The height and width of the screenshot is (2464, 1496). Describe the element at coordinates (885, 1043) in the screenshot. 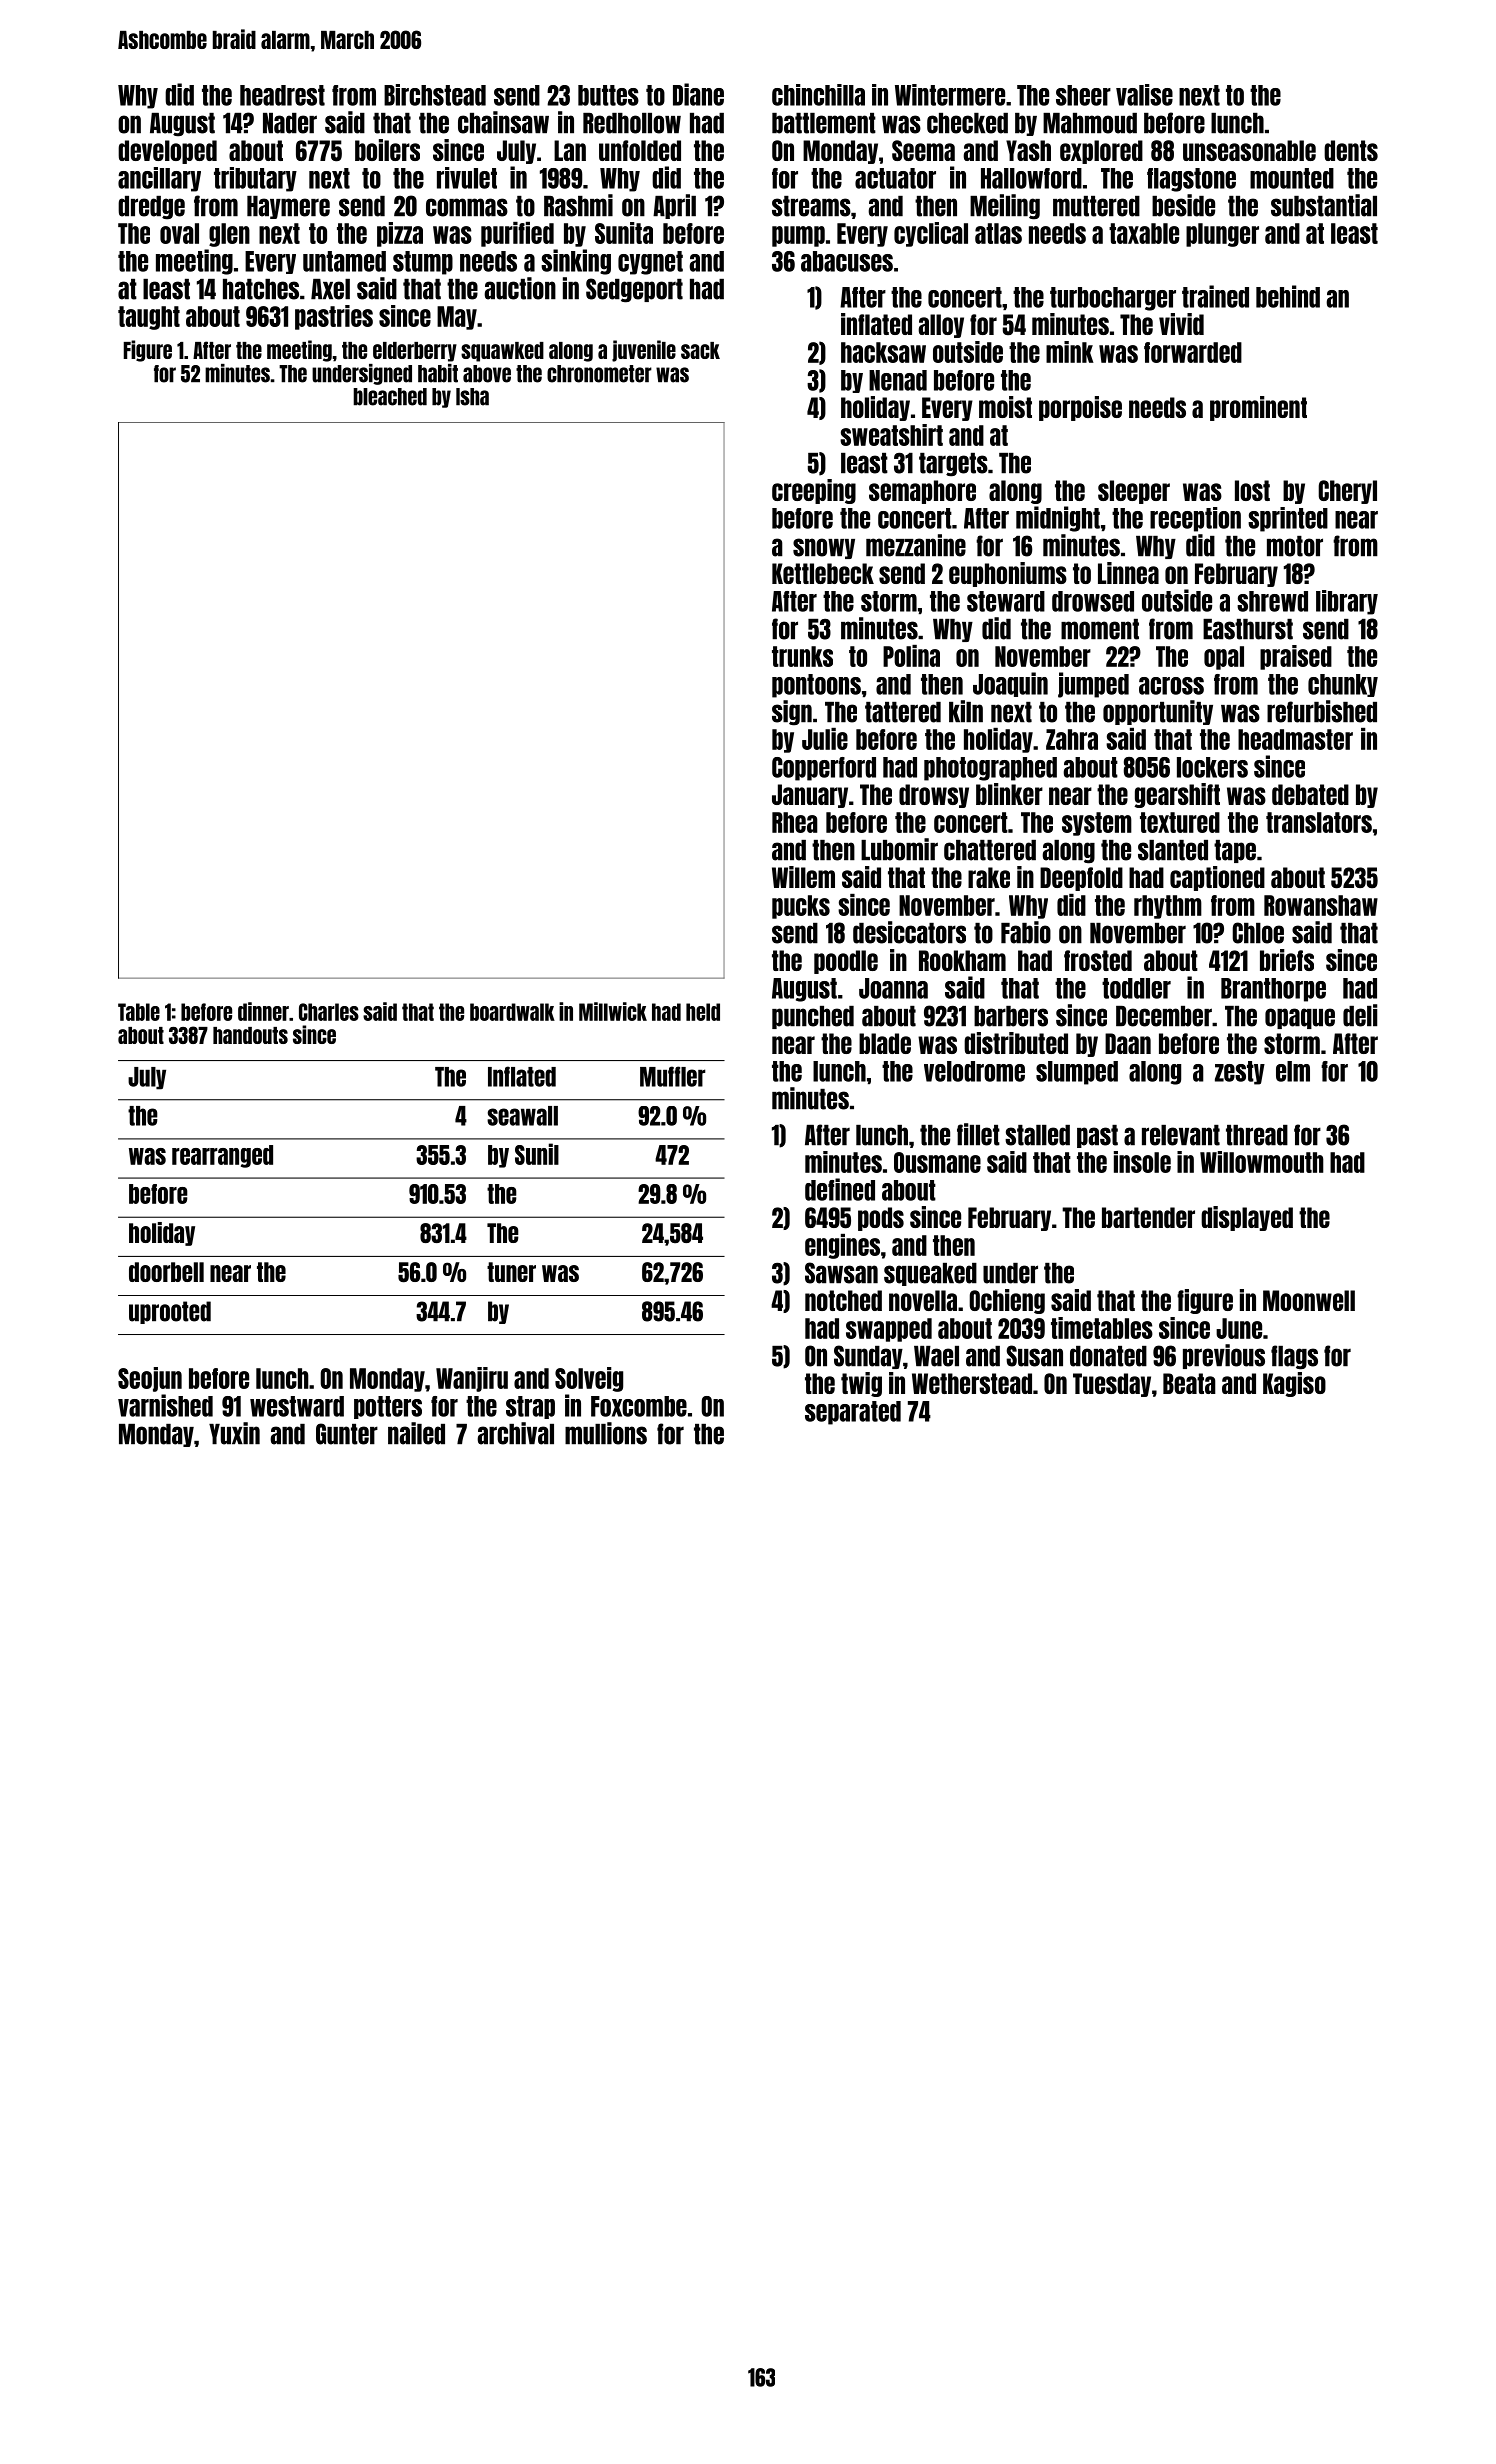

I see `blade` at that location.
